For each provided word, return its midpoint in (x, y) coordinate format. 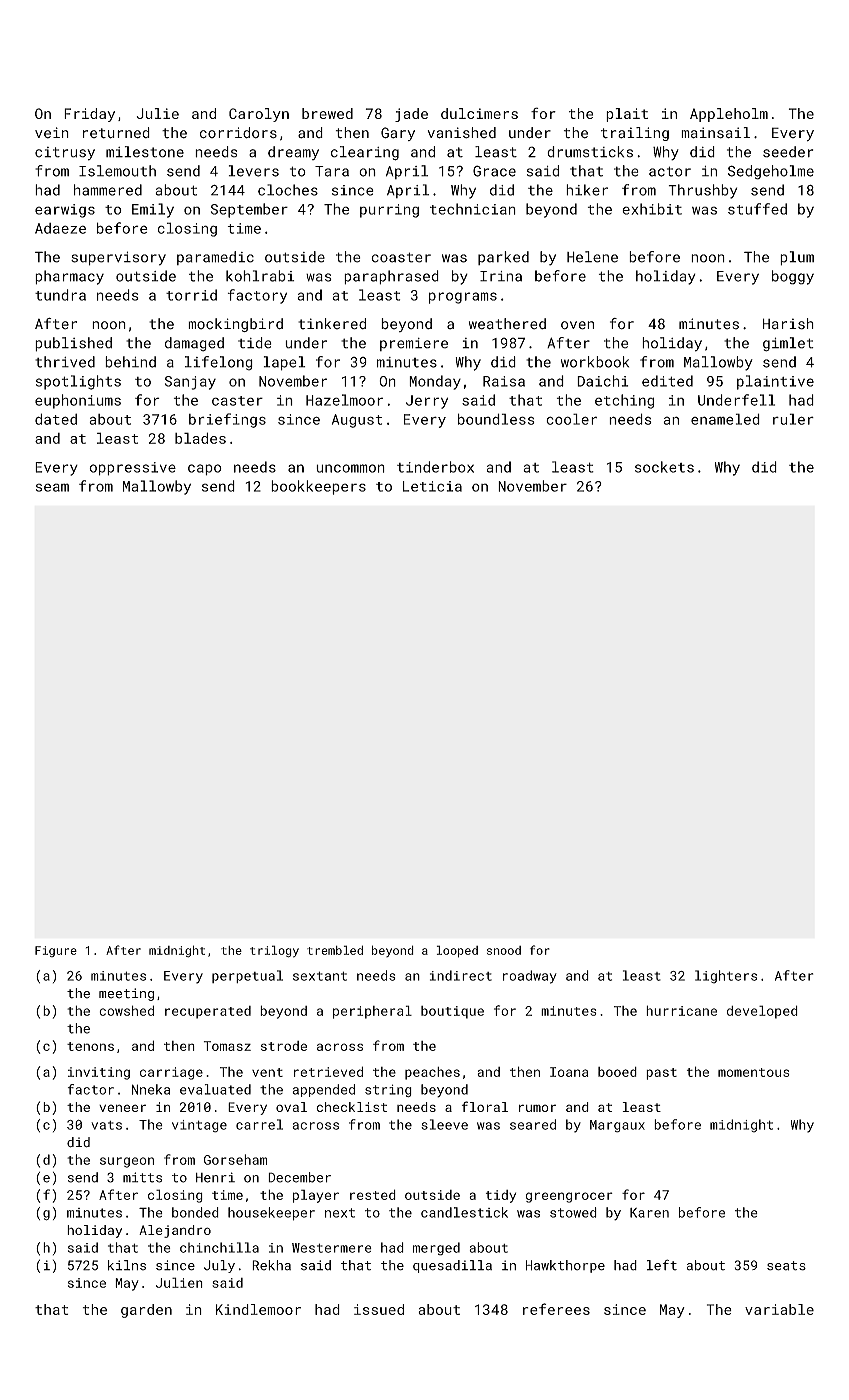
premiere (414, 344)
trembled (335, 950)
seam (52, 487)
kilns (127, 1265)
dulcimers (479, 113)
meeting (126, 994)
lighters (726, 977)
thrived (65, 362)
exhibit (652, 209)
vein (52, 133)
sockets (664, 467)
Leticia (432, 486)
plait (627, 115)
